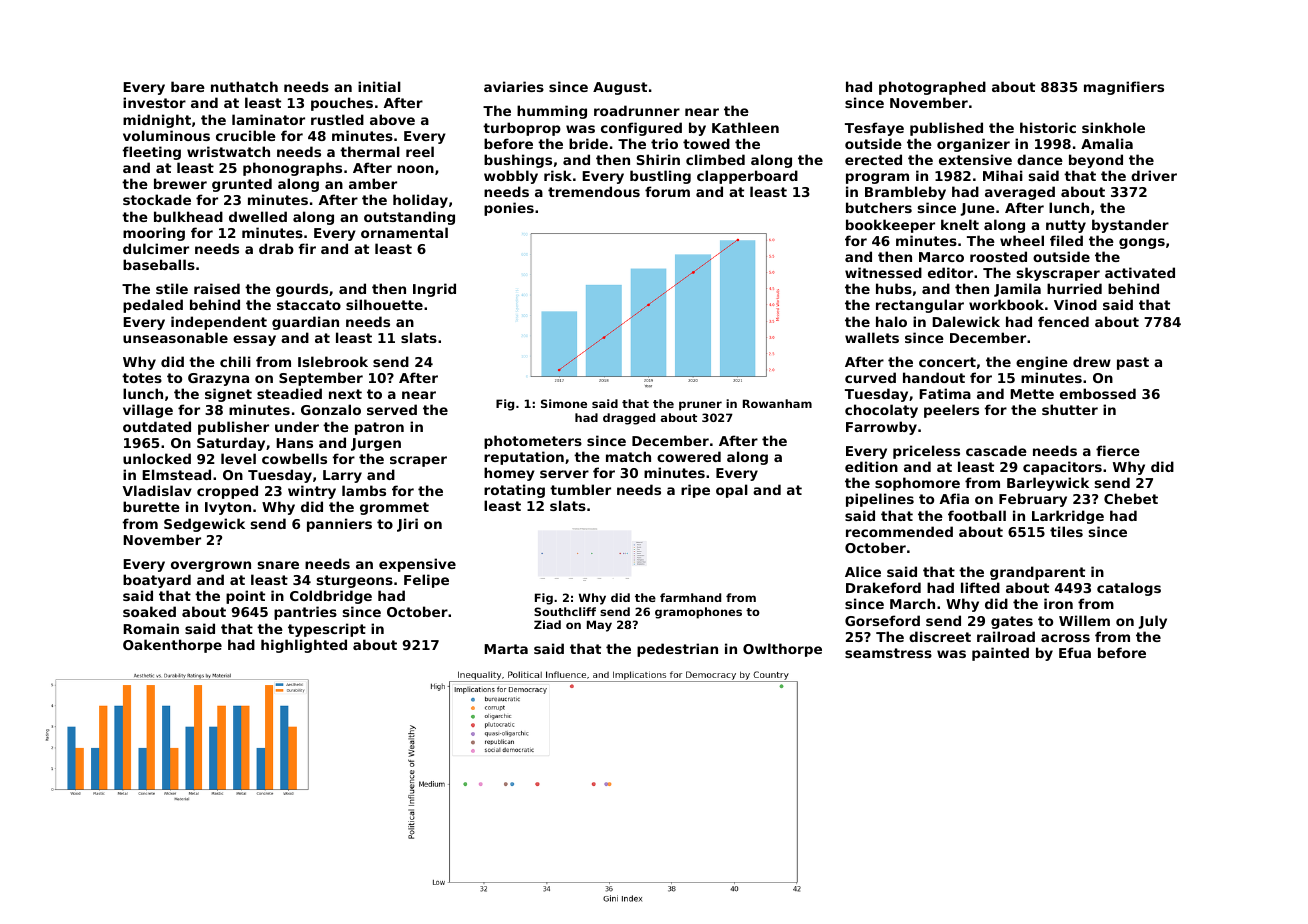  What do you see at coordinates (379, 86) in the screenshot?
I see `initial` at bounding box center [379, 86].
